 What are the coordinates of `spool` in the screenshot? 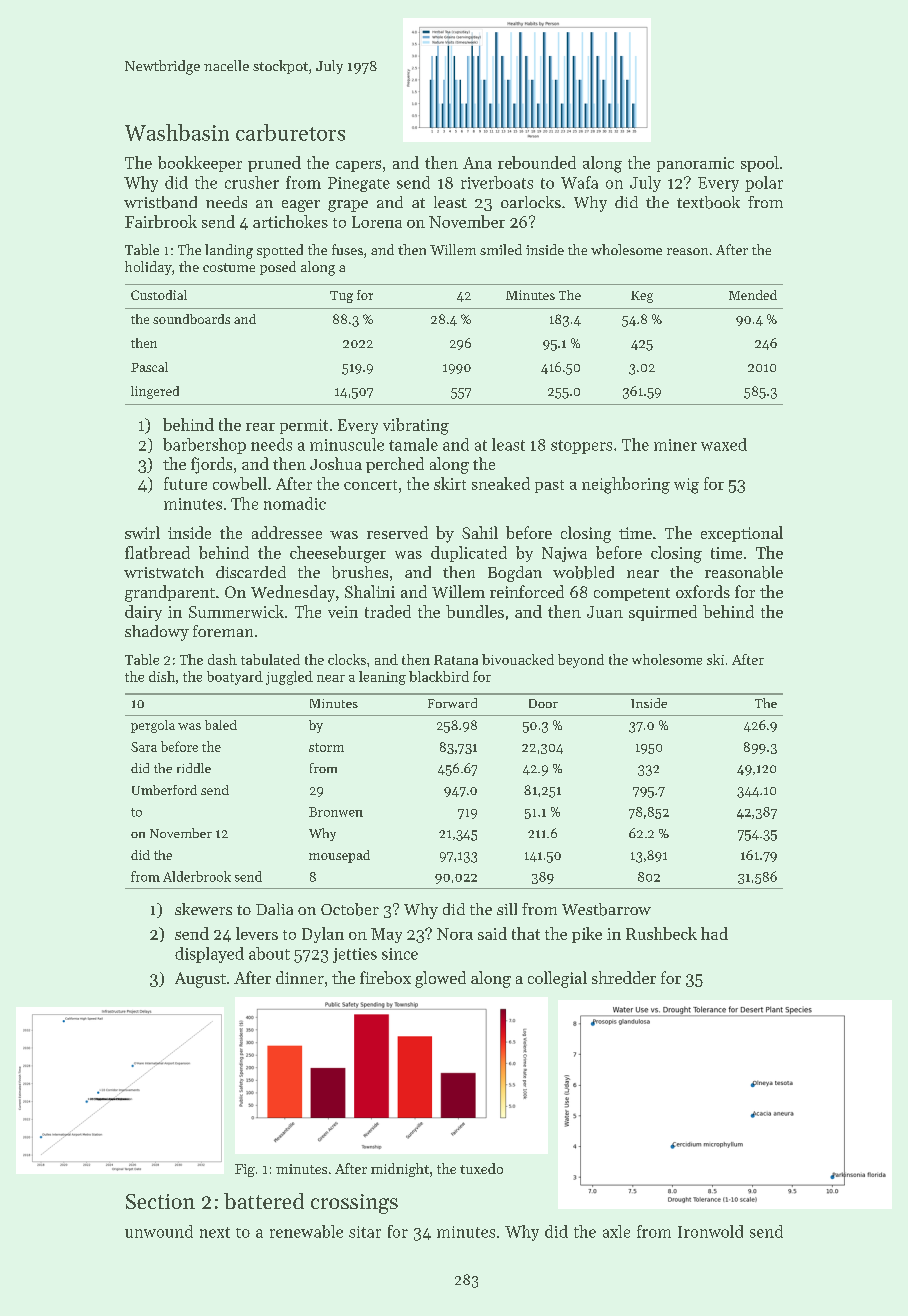 It's located at (760, 164).
